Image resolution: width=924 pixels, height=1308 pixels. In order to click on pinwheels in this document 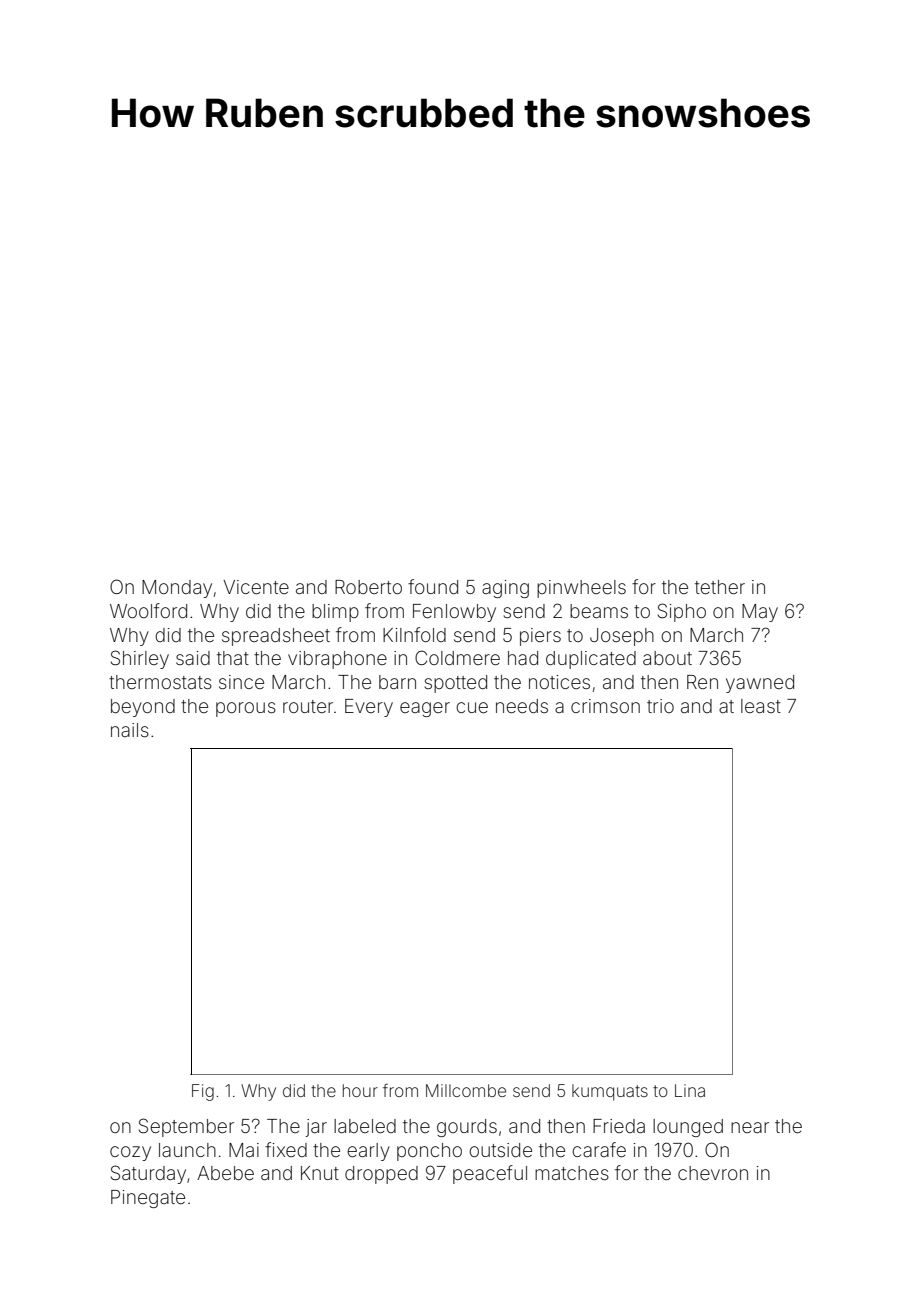, I will do `click(581, 589)`.
